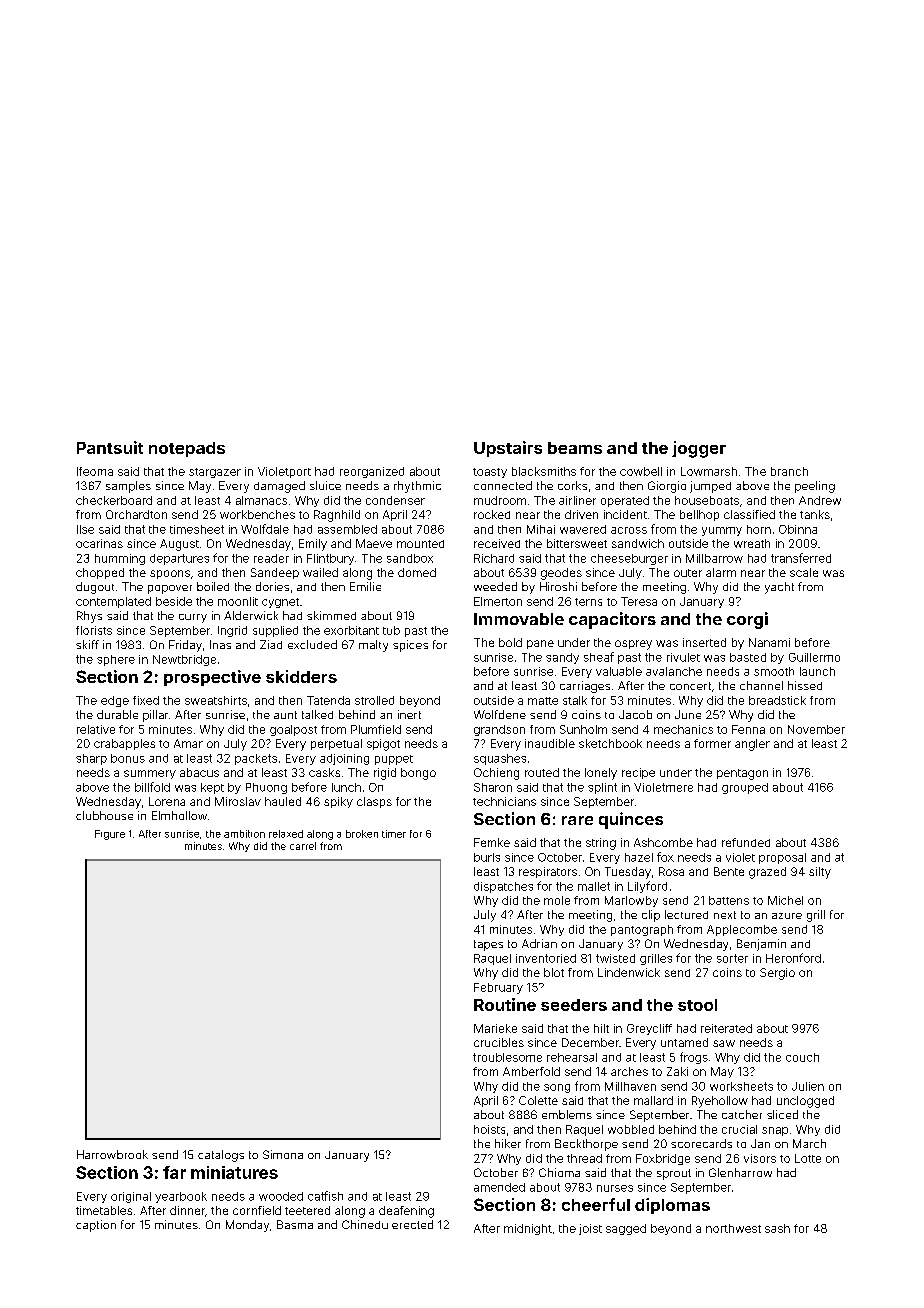  I want to click on dinner, so click(187, 1210).
